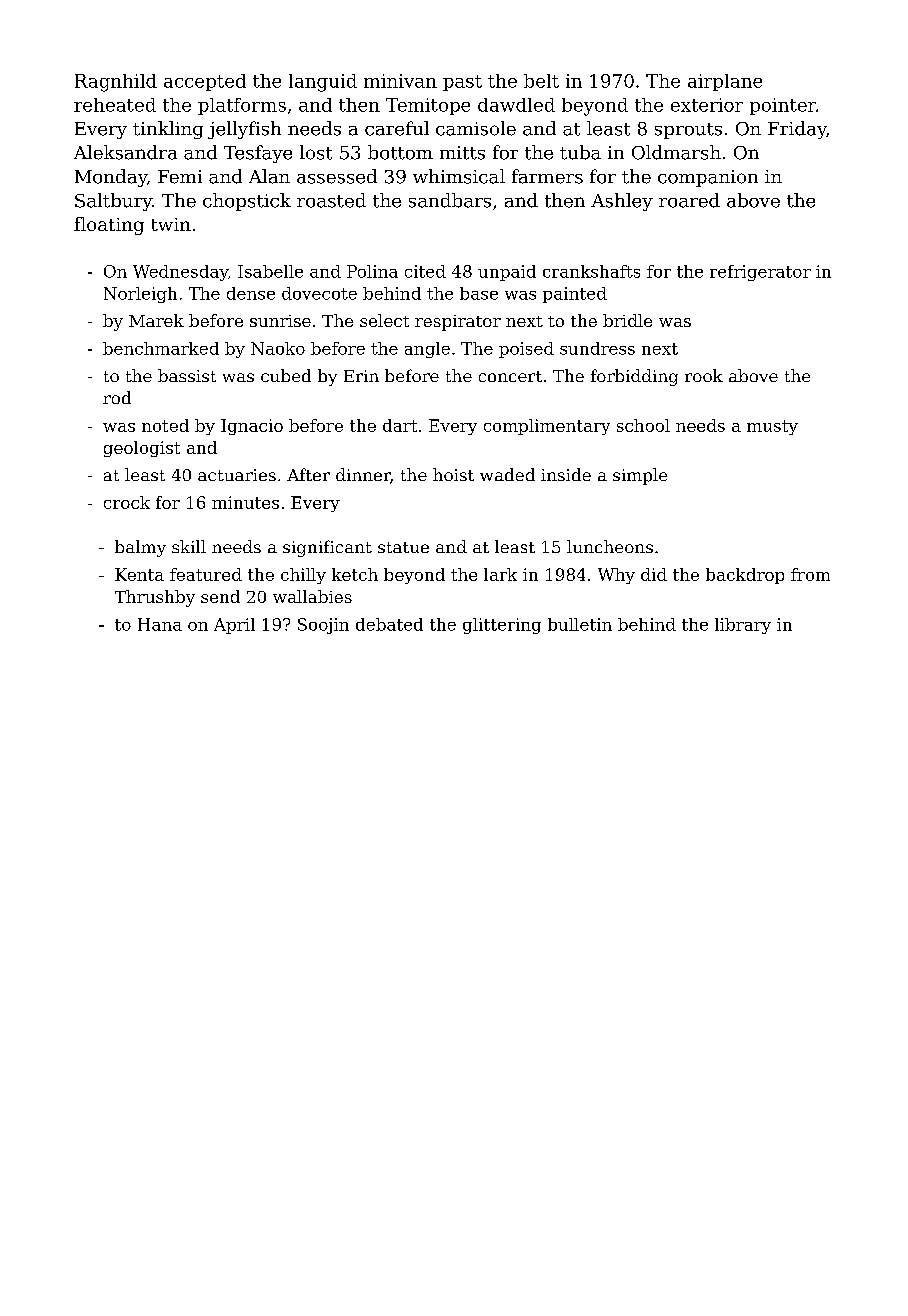 The height and width of the page is (1316, 908). What do you see at coordinates (116, 83) in the page?
I see `Ragnhild` at bounding box center [116, 83].
